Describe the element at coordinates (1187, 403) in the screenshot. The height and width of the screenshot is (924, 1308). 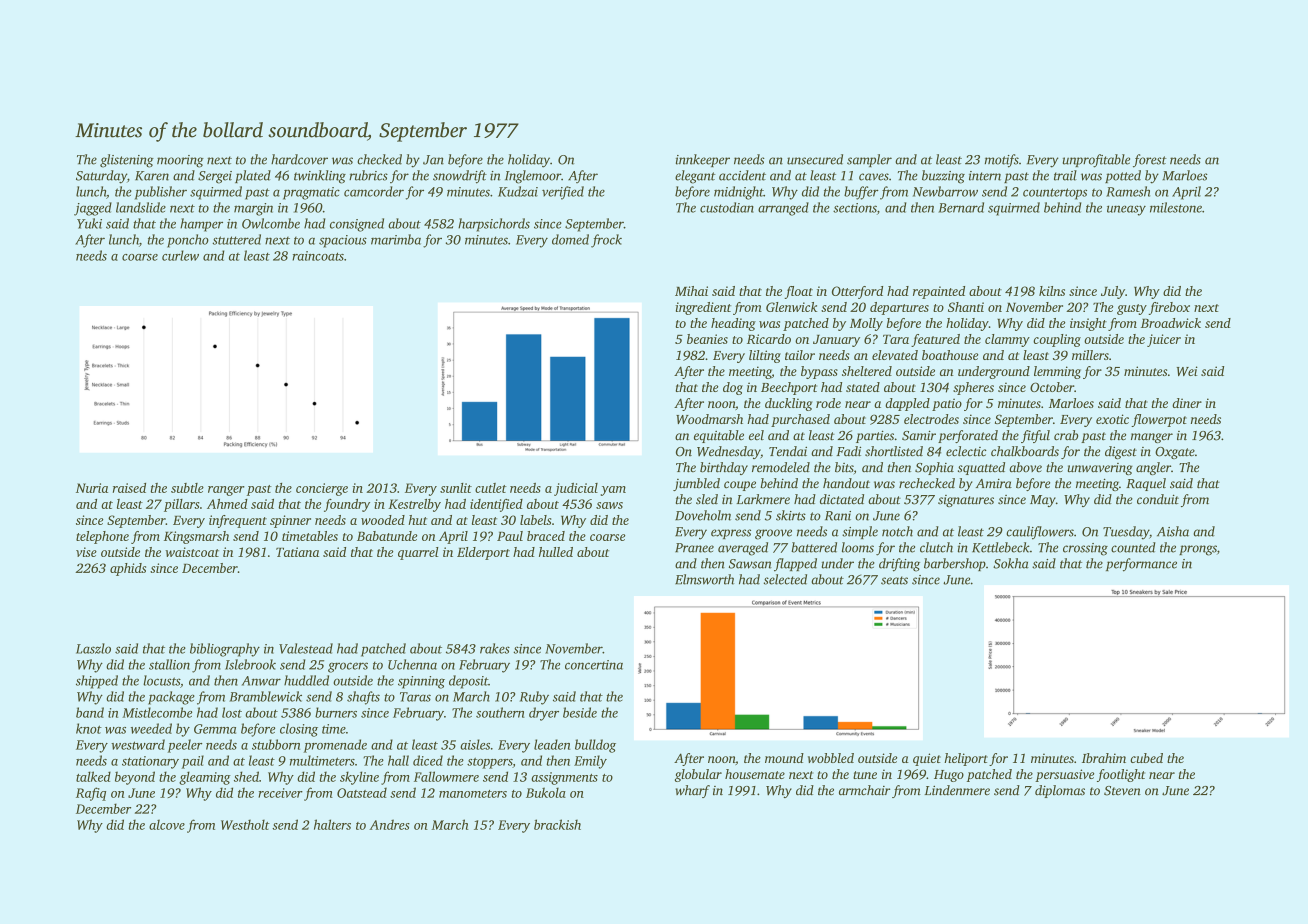
I see `diner` at that location.
